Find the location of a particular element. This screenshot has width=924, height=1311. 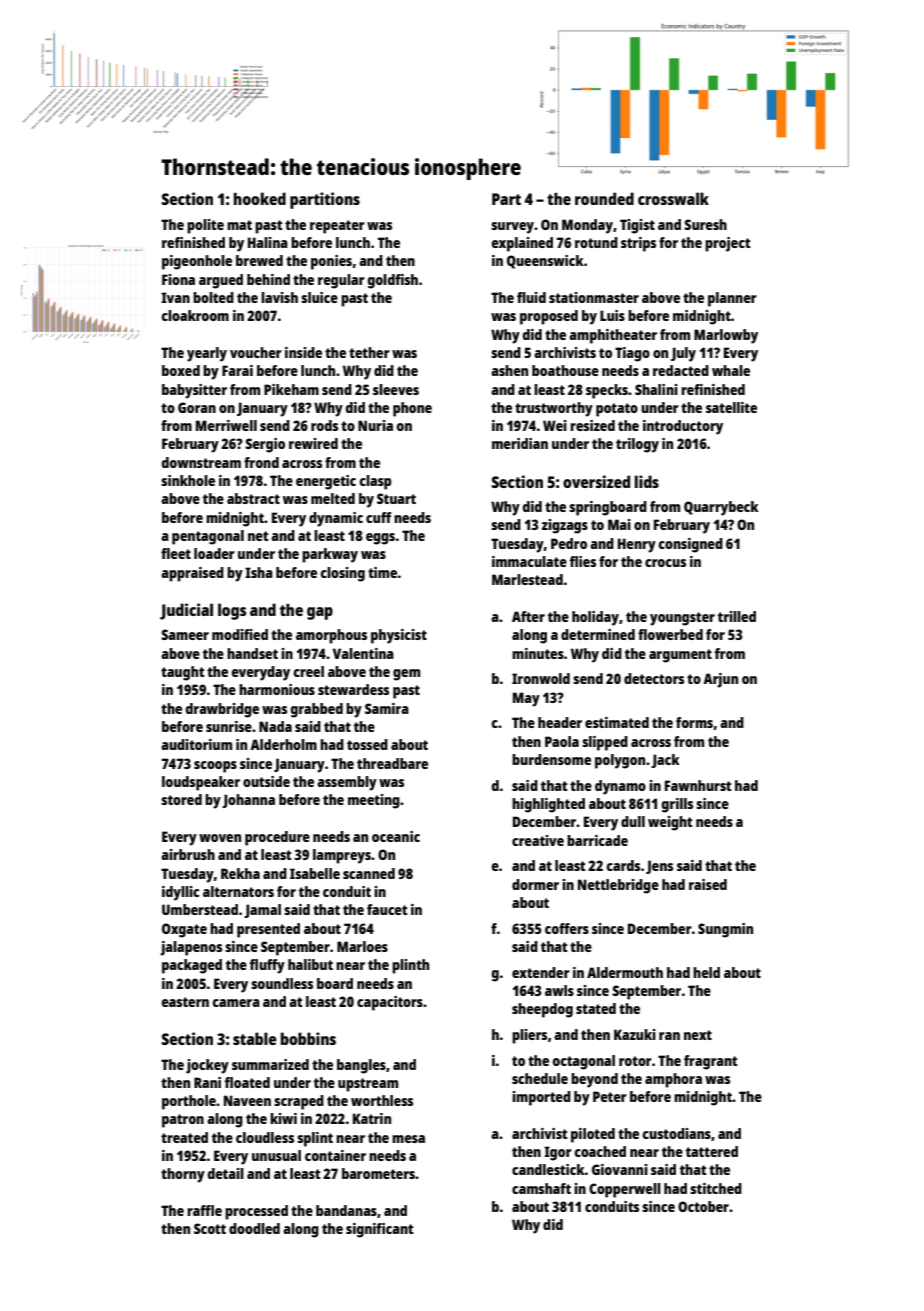

Scott is located at coordinates (210, 1228).
